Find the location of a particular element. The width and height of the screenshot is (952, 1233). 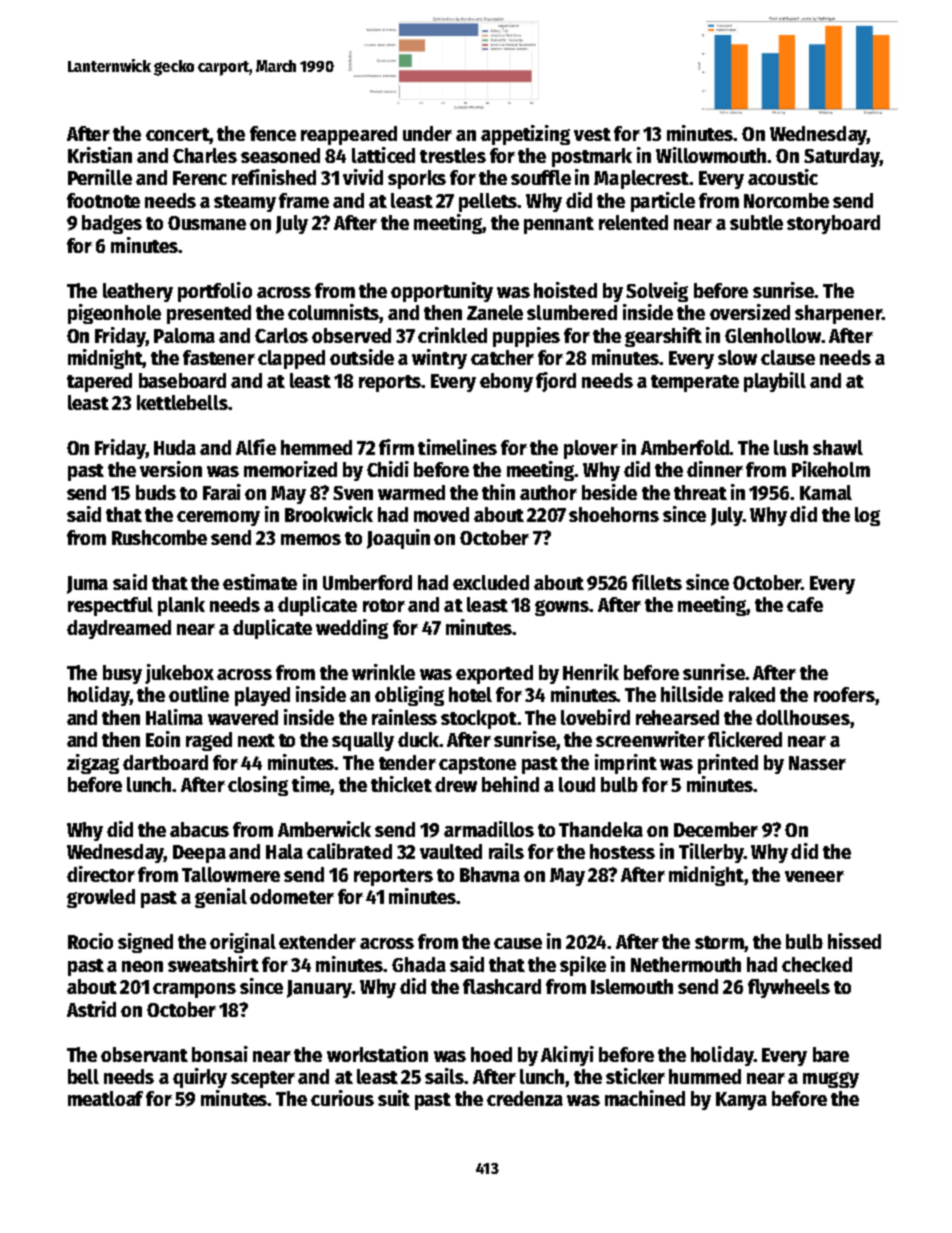

refinished is located at coordinates (274, 177).
